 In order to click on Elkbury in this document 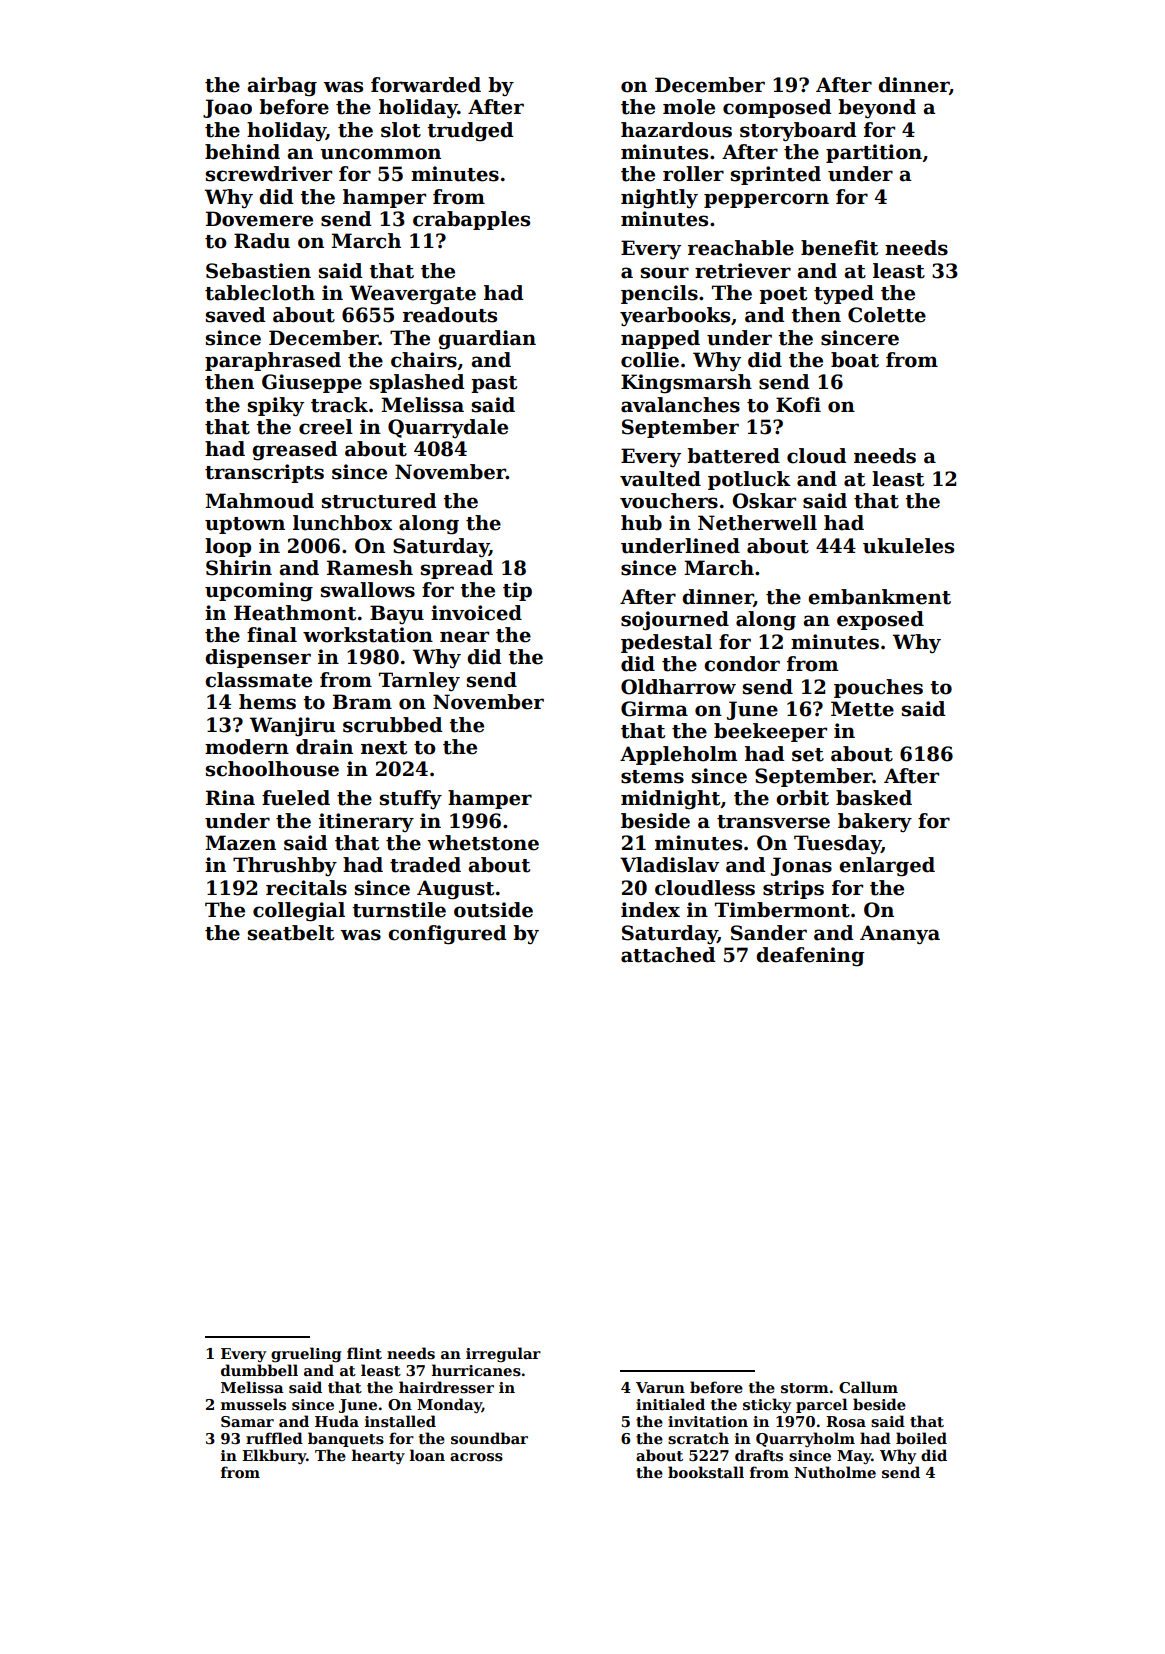, I will do `click(274, 1456)`.
